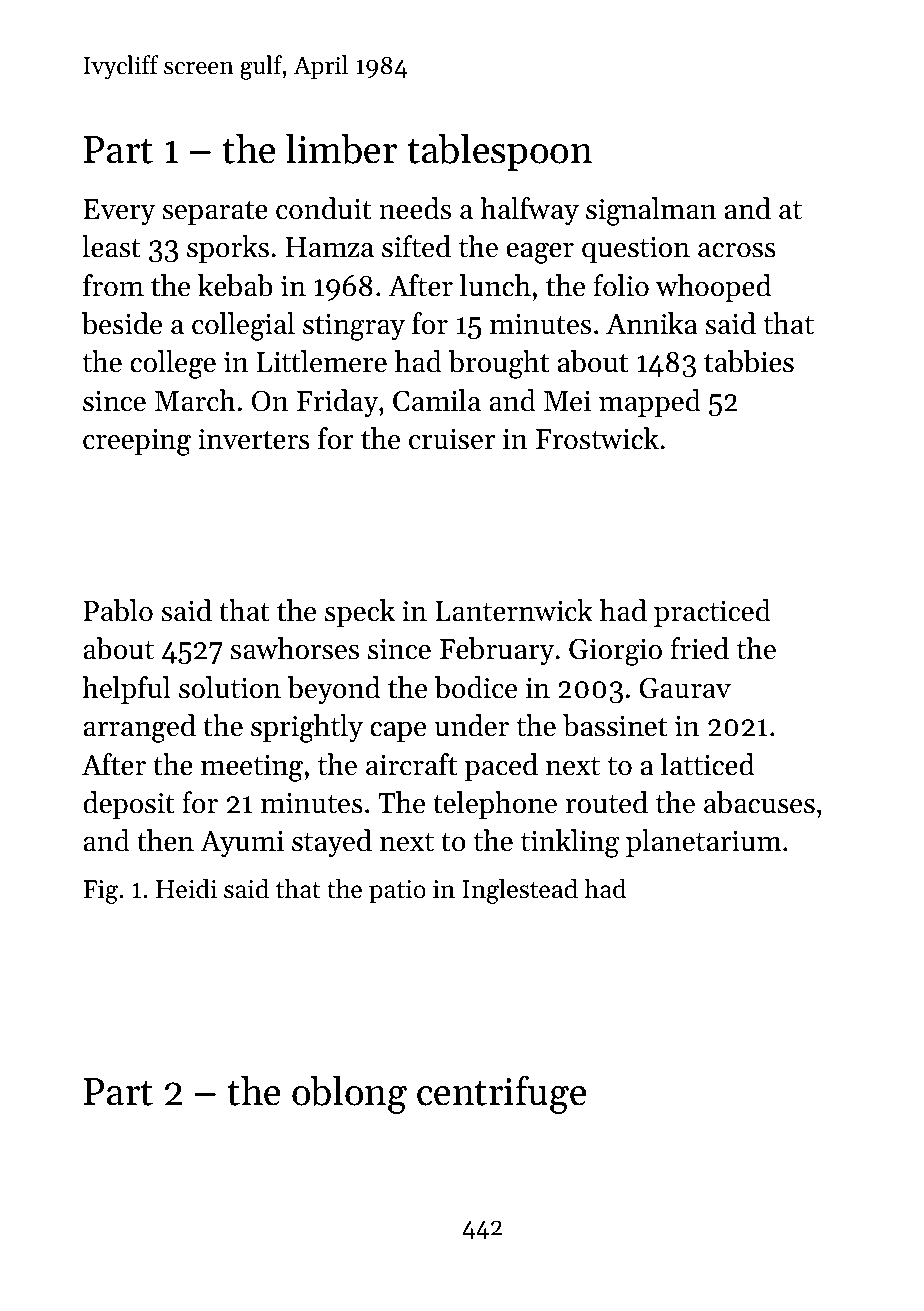 Image resolution: width=924 pixels, height=1311 pixels. I want to click on Every, so click(119, 212).
